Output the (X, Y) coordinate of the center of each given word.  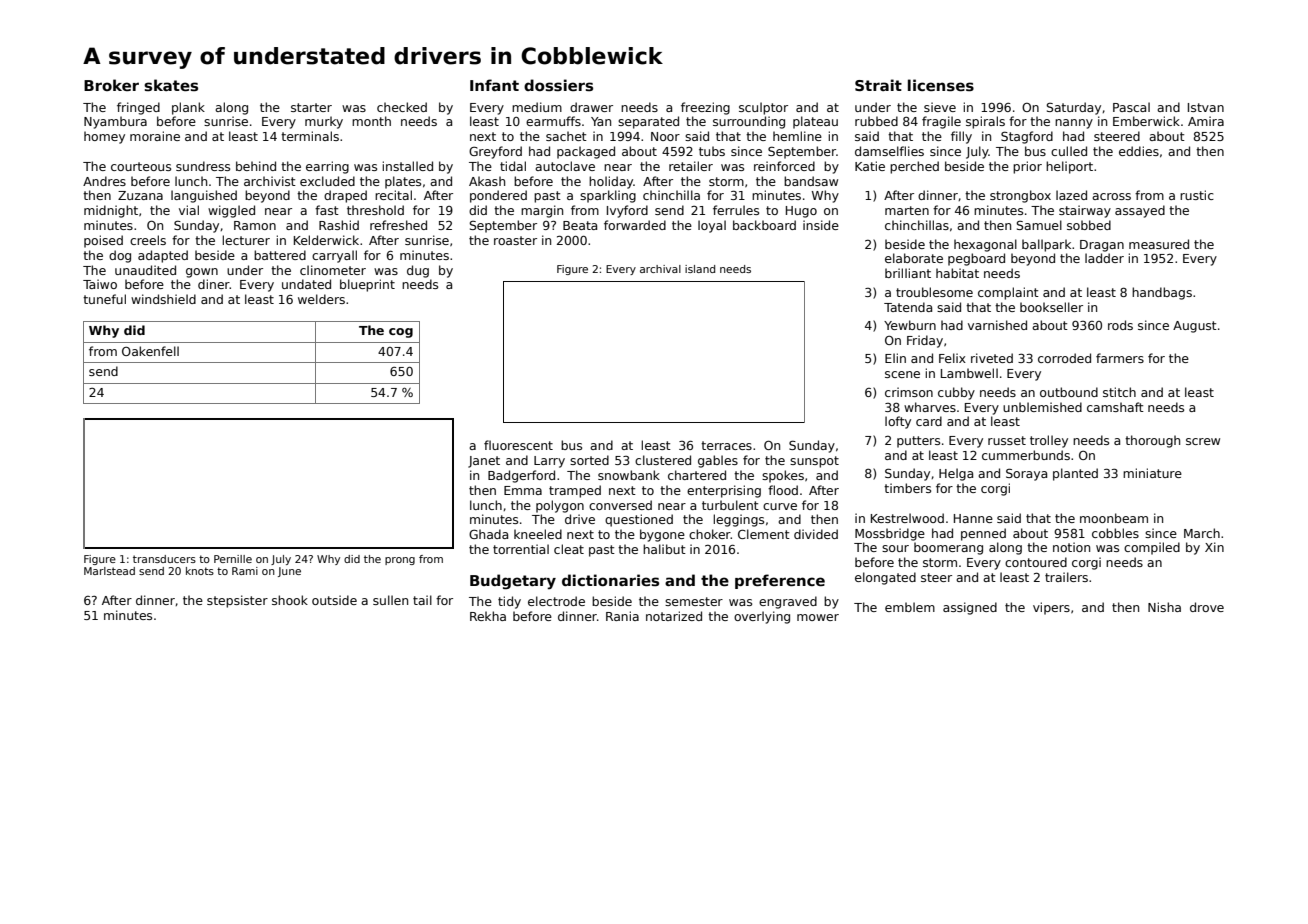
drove (1207, 607)
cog (401, 333)
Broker (111, 85)
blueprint (367, 285)
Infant (494, 85)
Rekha (488, 616)
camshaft (1115, 407)
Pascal (1131, 107)
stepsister (237, 601)
